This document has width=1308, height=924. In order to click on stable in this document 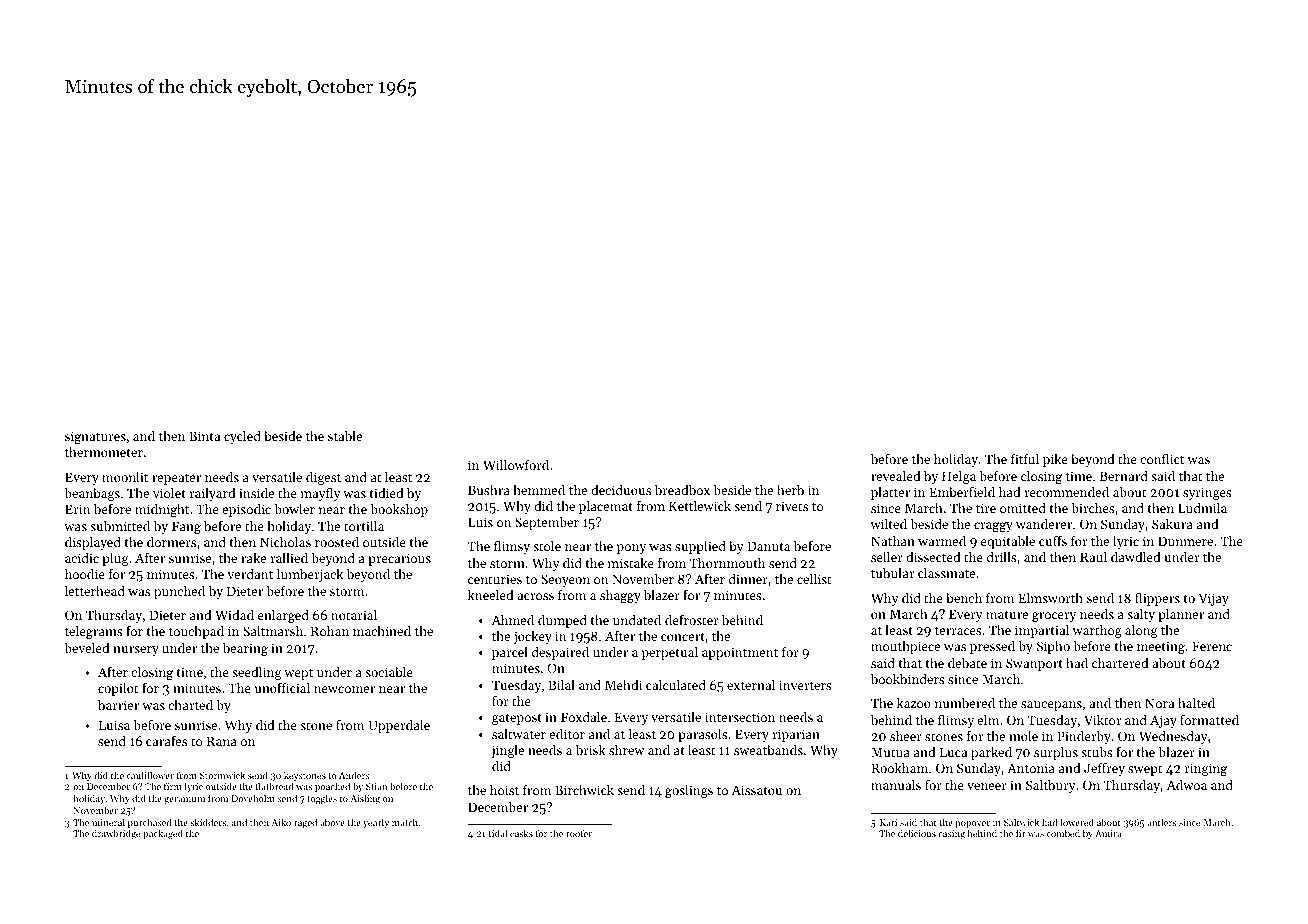, I will do `click(345, 436)`.
